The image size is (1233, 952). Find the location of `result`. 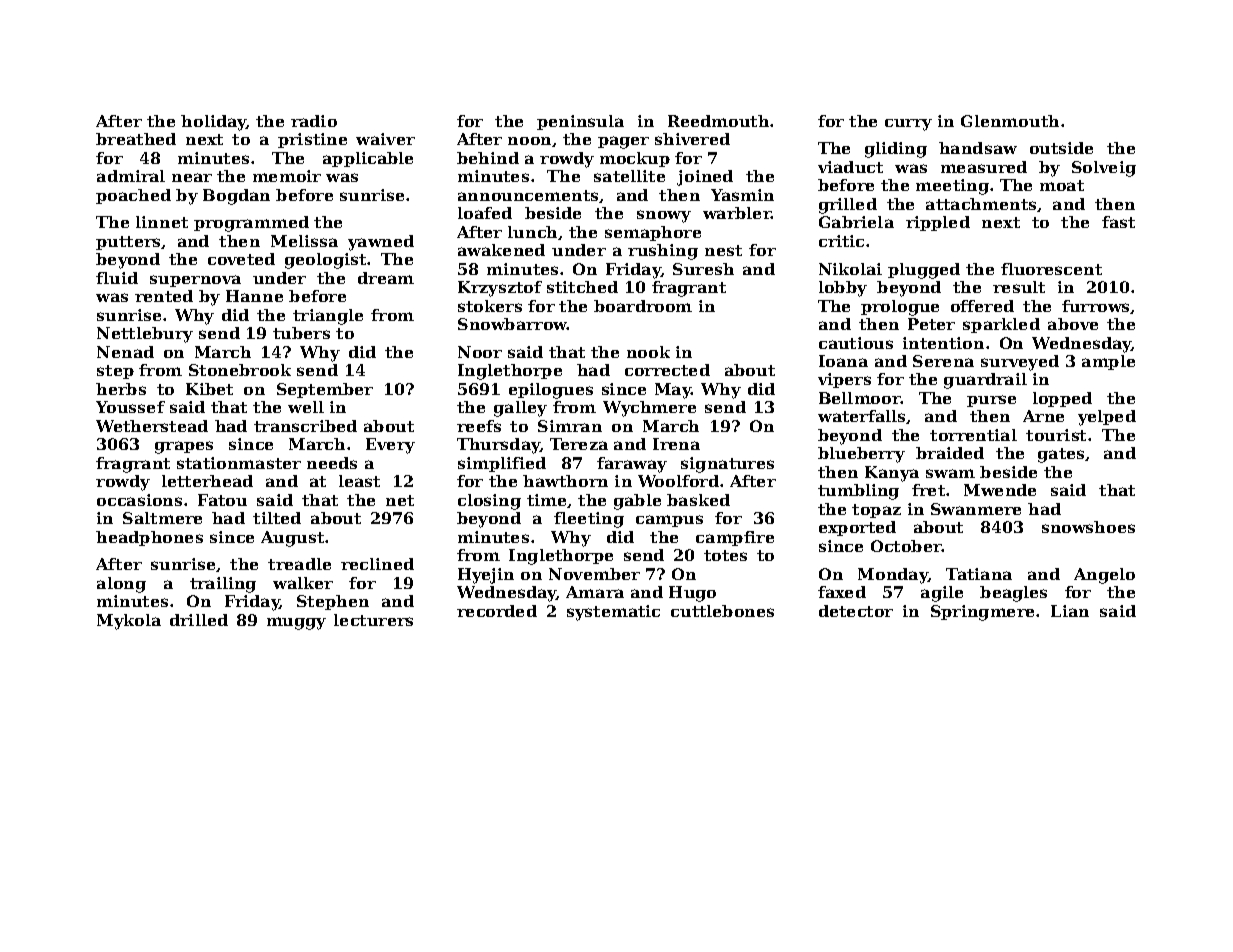

result is located at coordinates (1019, 287).
